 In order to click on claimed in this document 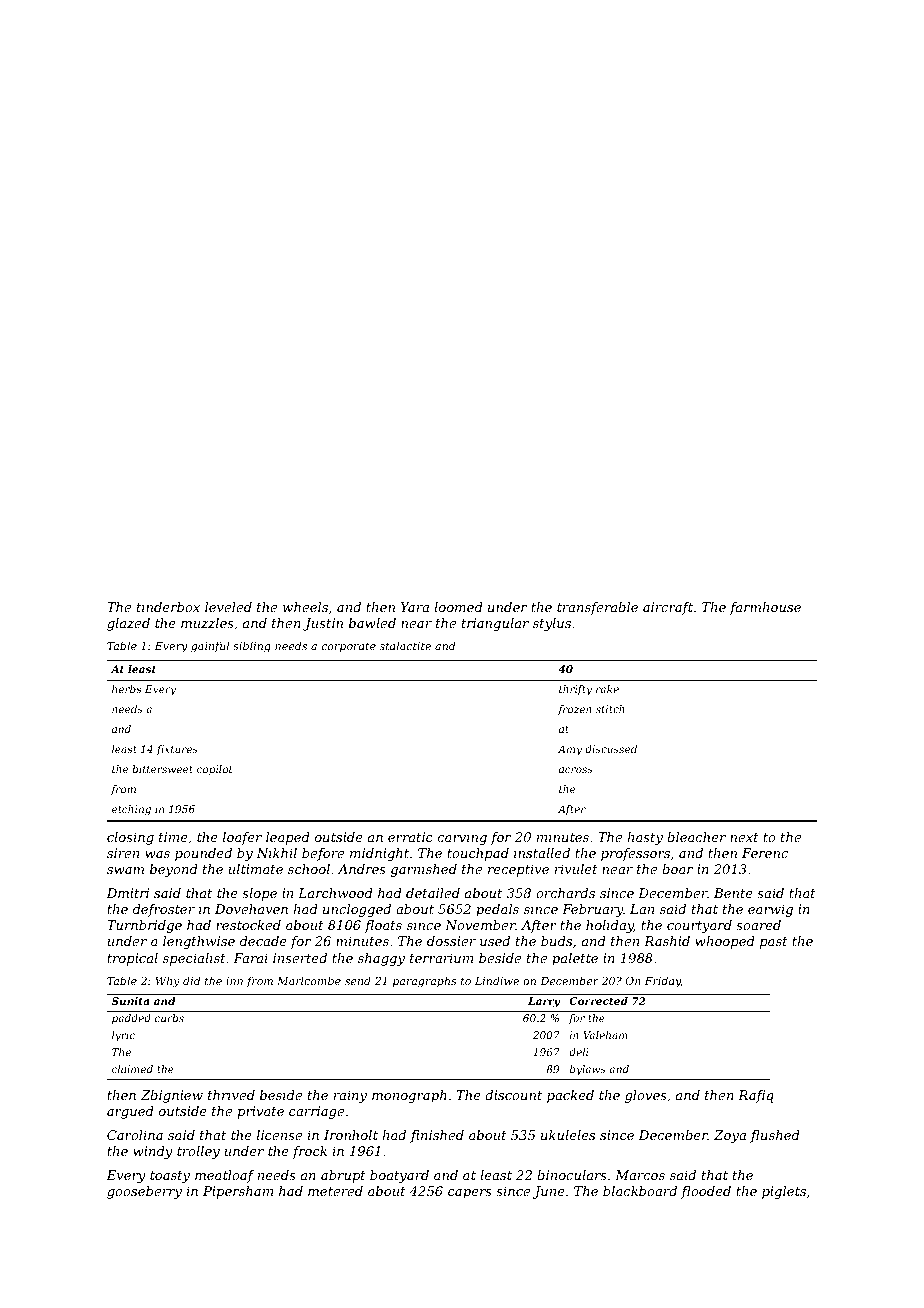, I will do `click(132, 1069)`.
